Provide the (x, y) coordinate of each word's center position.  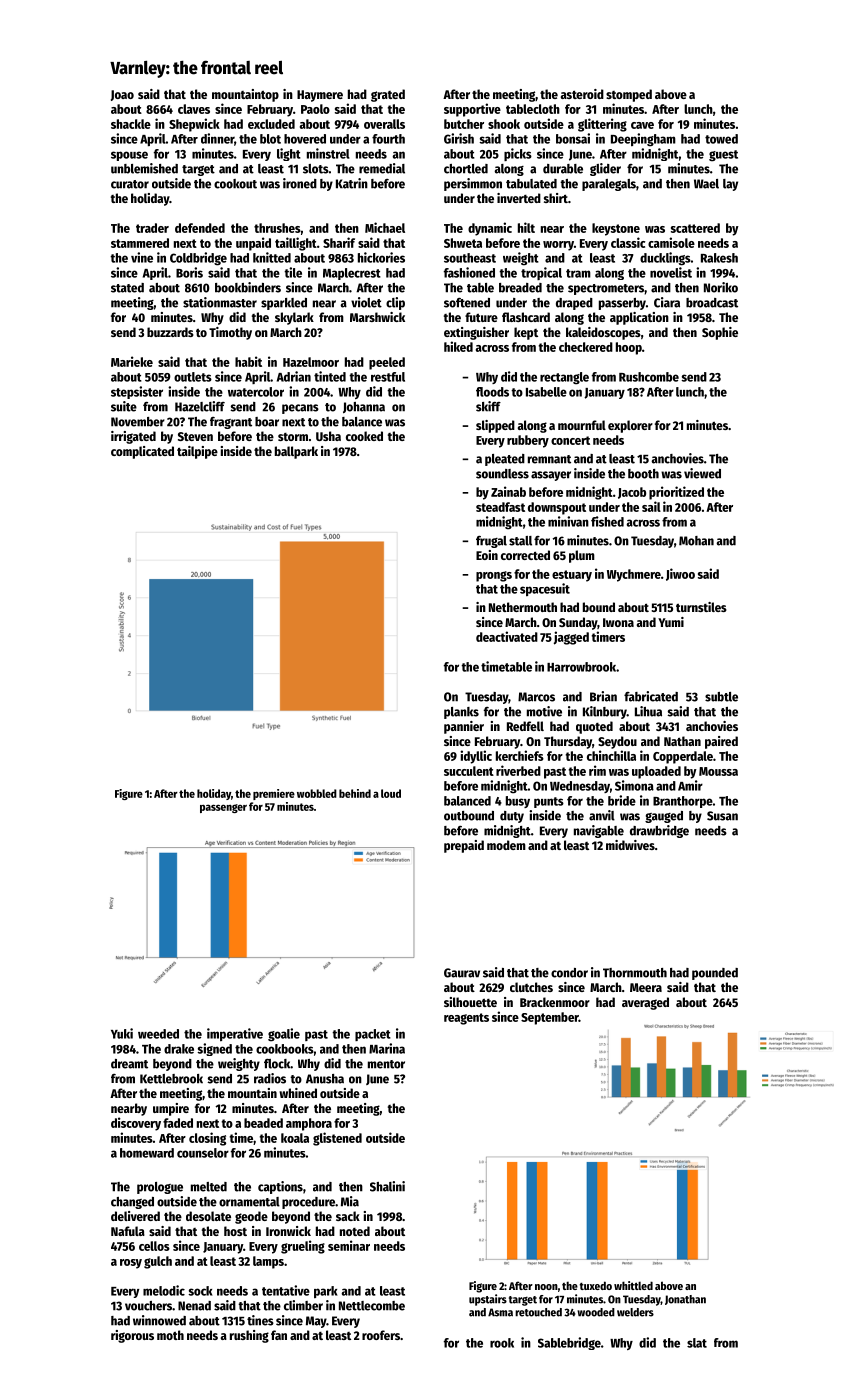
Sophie (720, 333)
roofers (381, 1335)
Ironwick (288, 1231)
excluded (271, 124)
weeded (158, 1034)
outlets (193, 377)
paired (721, 742)
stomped (629, 95)
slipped (495, 426)
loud (391, 793)
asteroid (582, 94)
